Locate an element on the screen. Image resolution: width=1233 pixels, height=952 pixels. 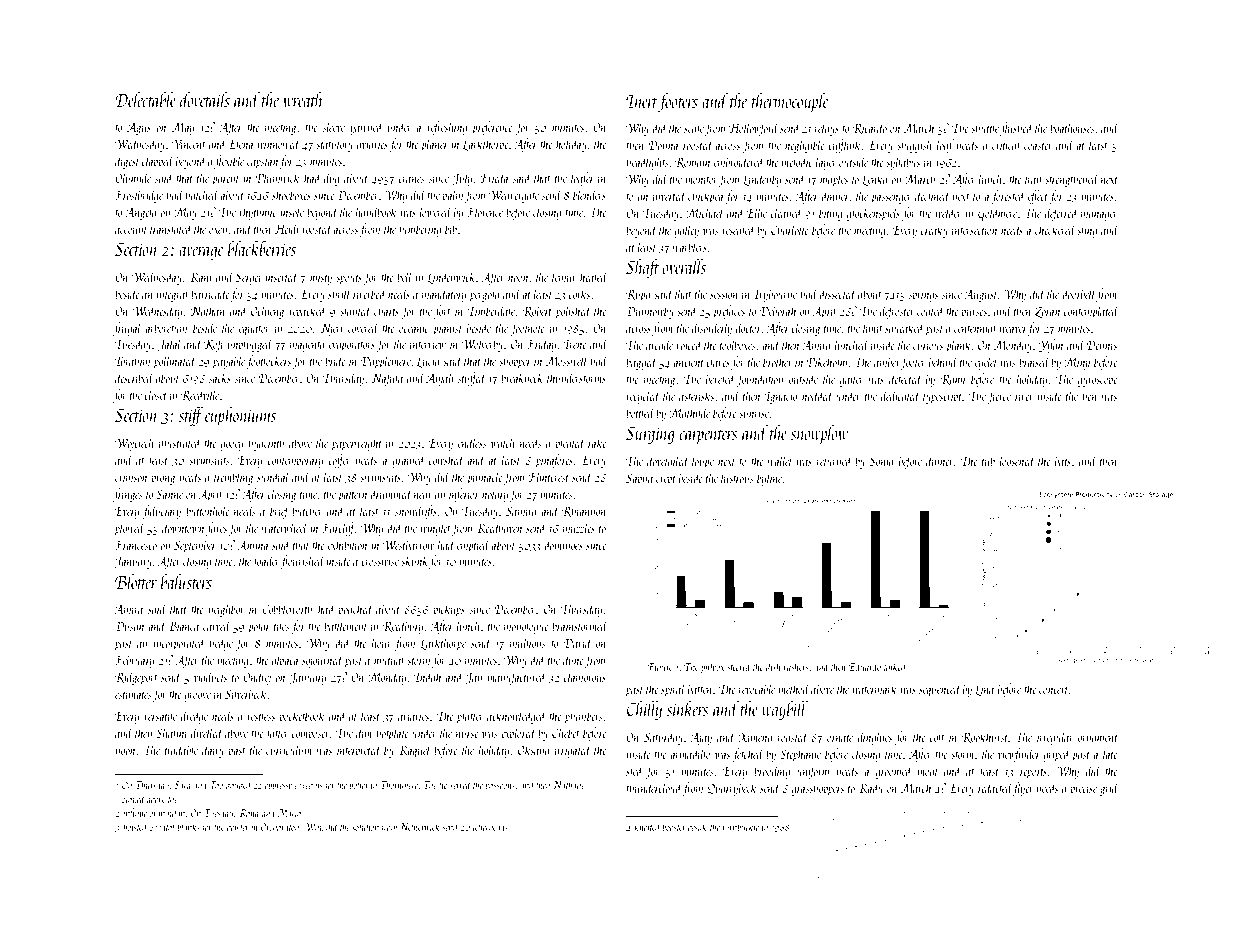
letterheads is located at coordinates (490, 826).
